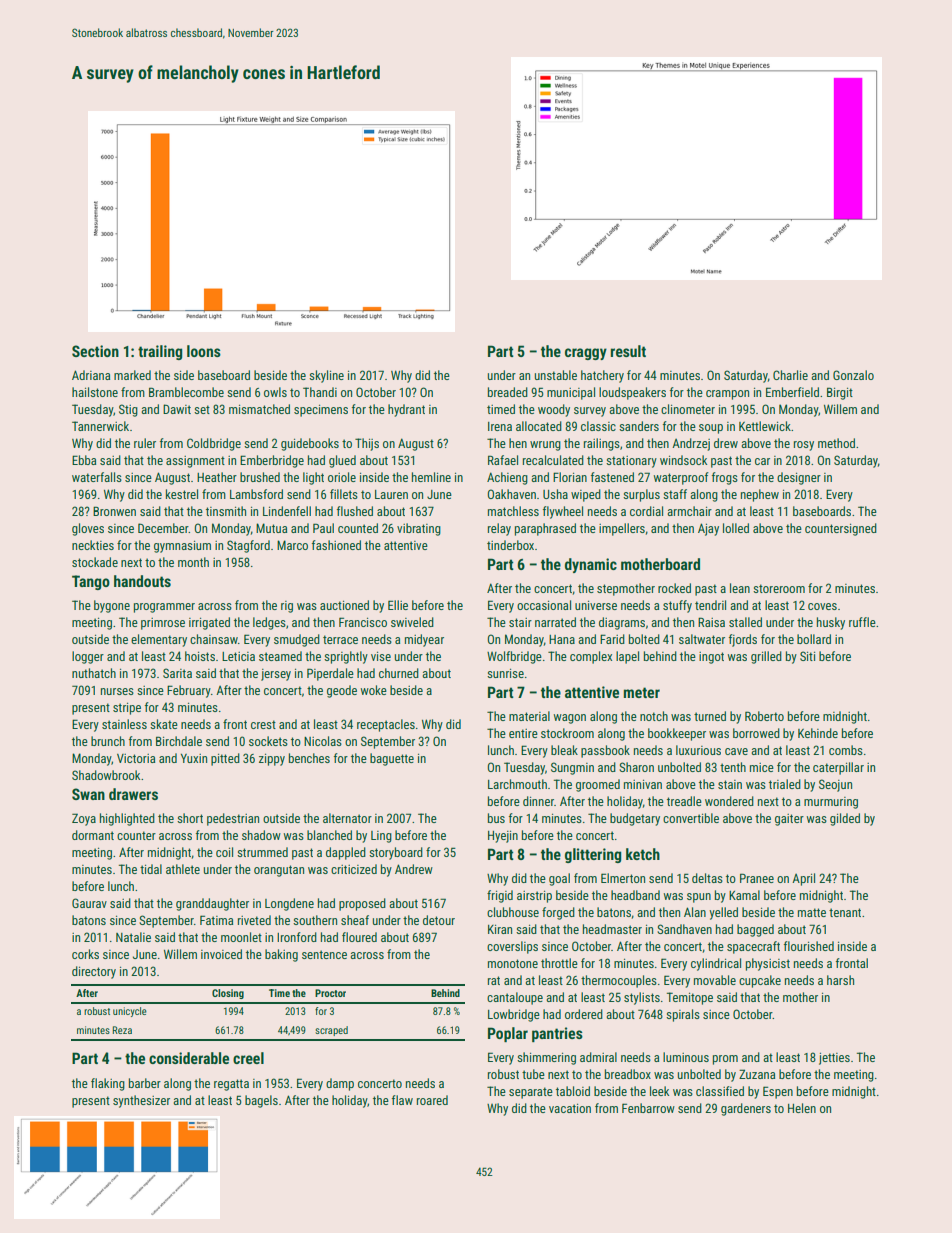 The image size is (952, 1233). What do you see at coordinates (419, 529) in the screenshot?
I see `vibrating` at bounding box center [419, 529].
